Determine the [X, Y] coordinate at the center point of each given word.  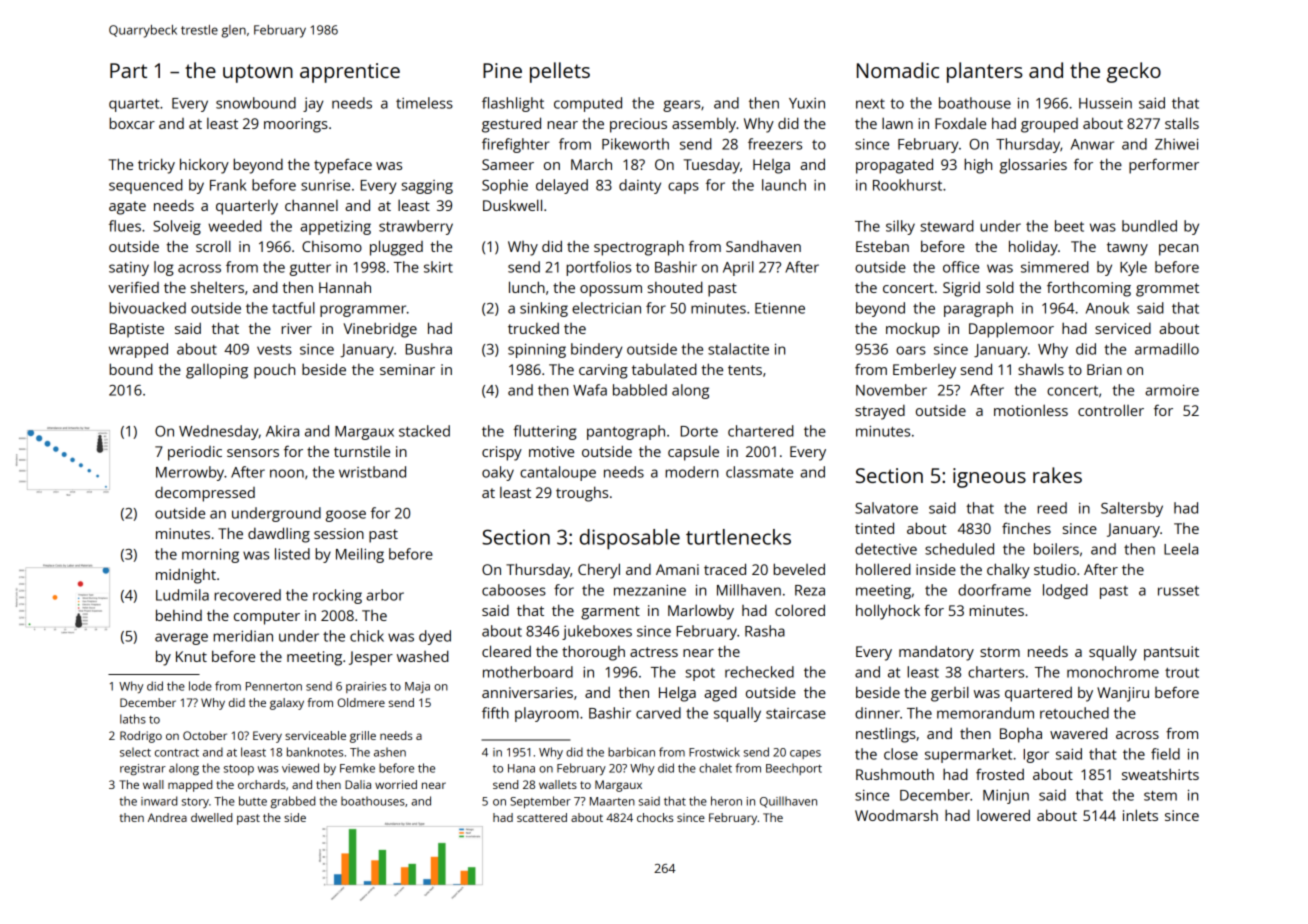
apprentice [350, 73]
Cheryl [599, 571]
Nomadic [898, 70]
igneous [989, 478]
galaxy [287, 704]
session [339, 533]
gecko [1134, 72]
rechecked [759, 672]
